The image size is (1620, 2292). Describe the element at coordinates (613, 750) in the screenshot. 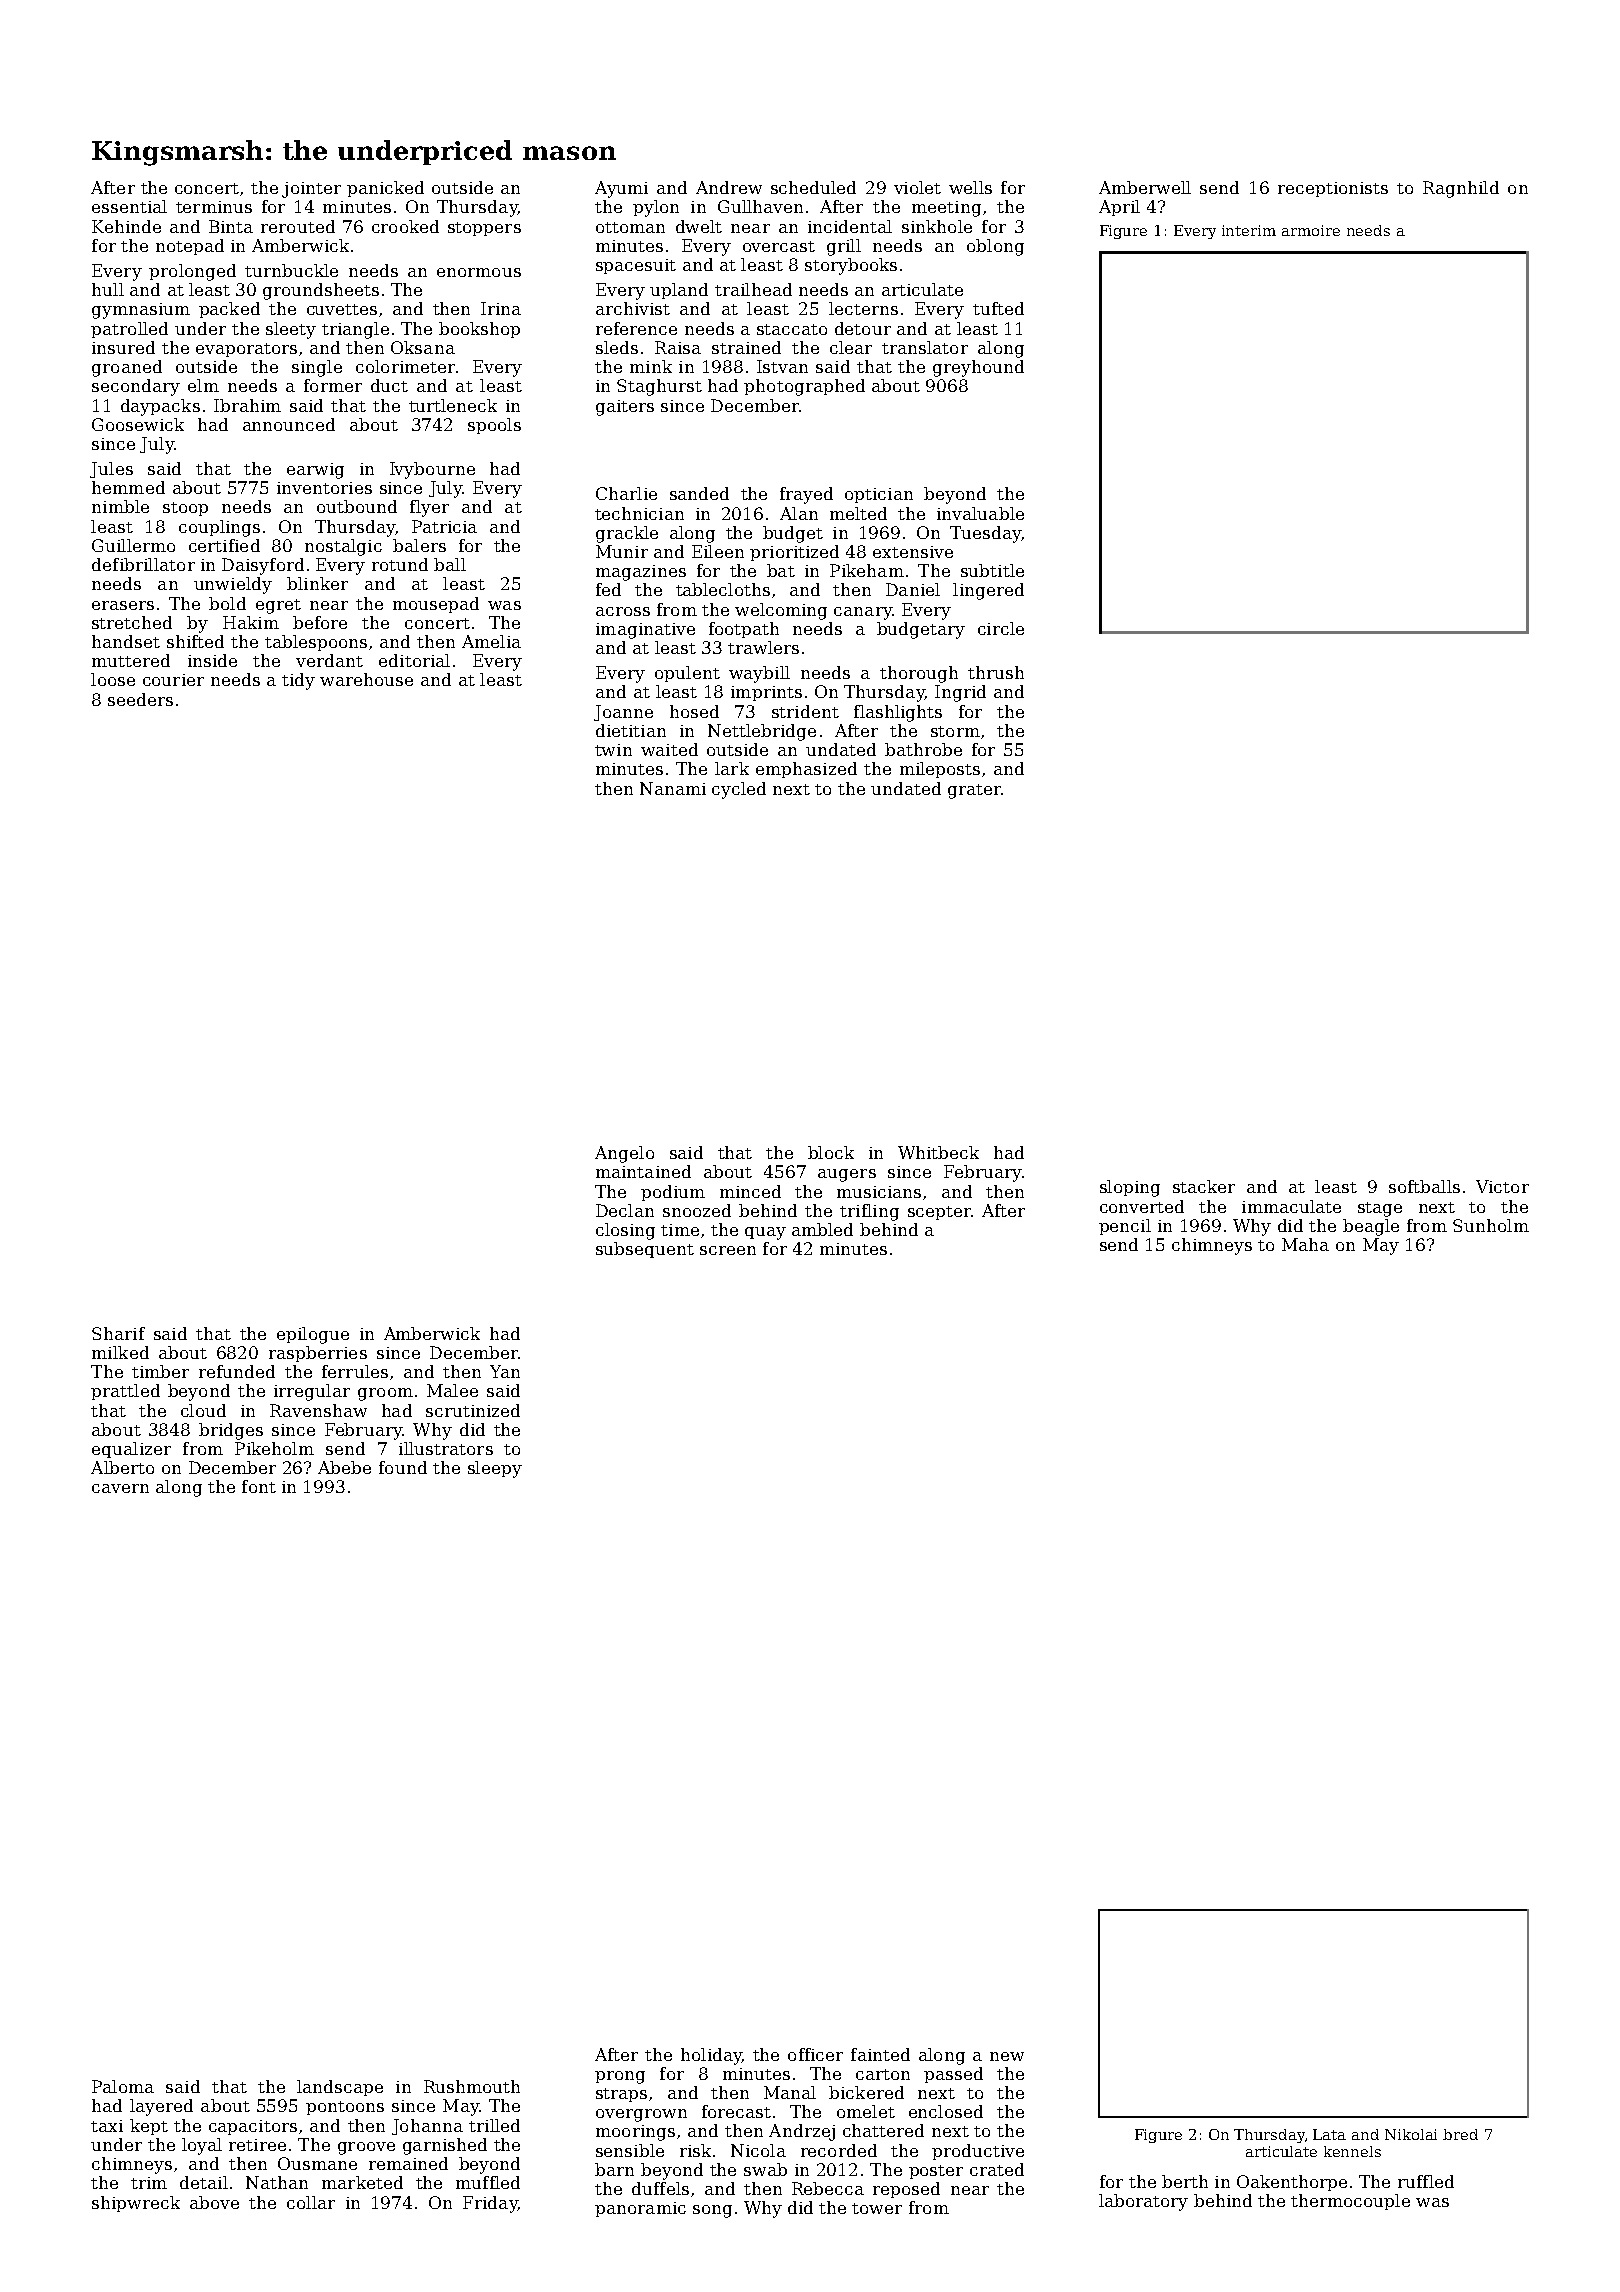

I see `twin` at that location.
